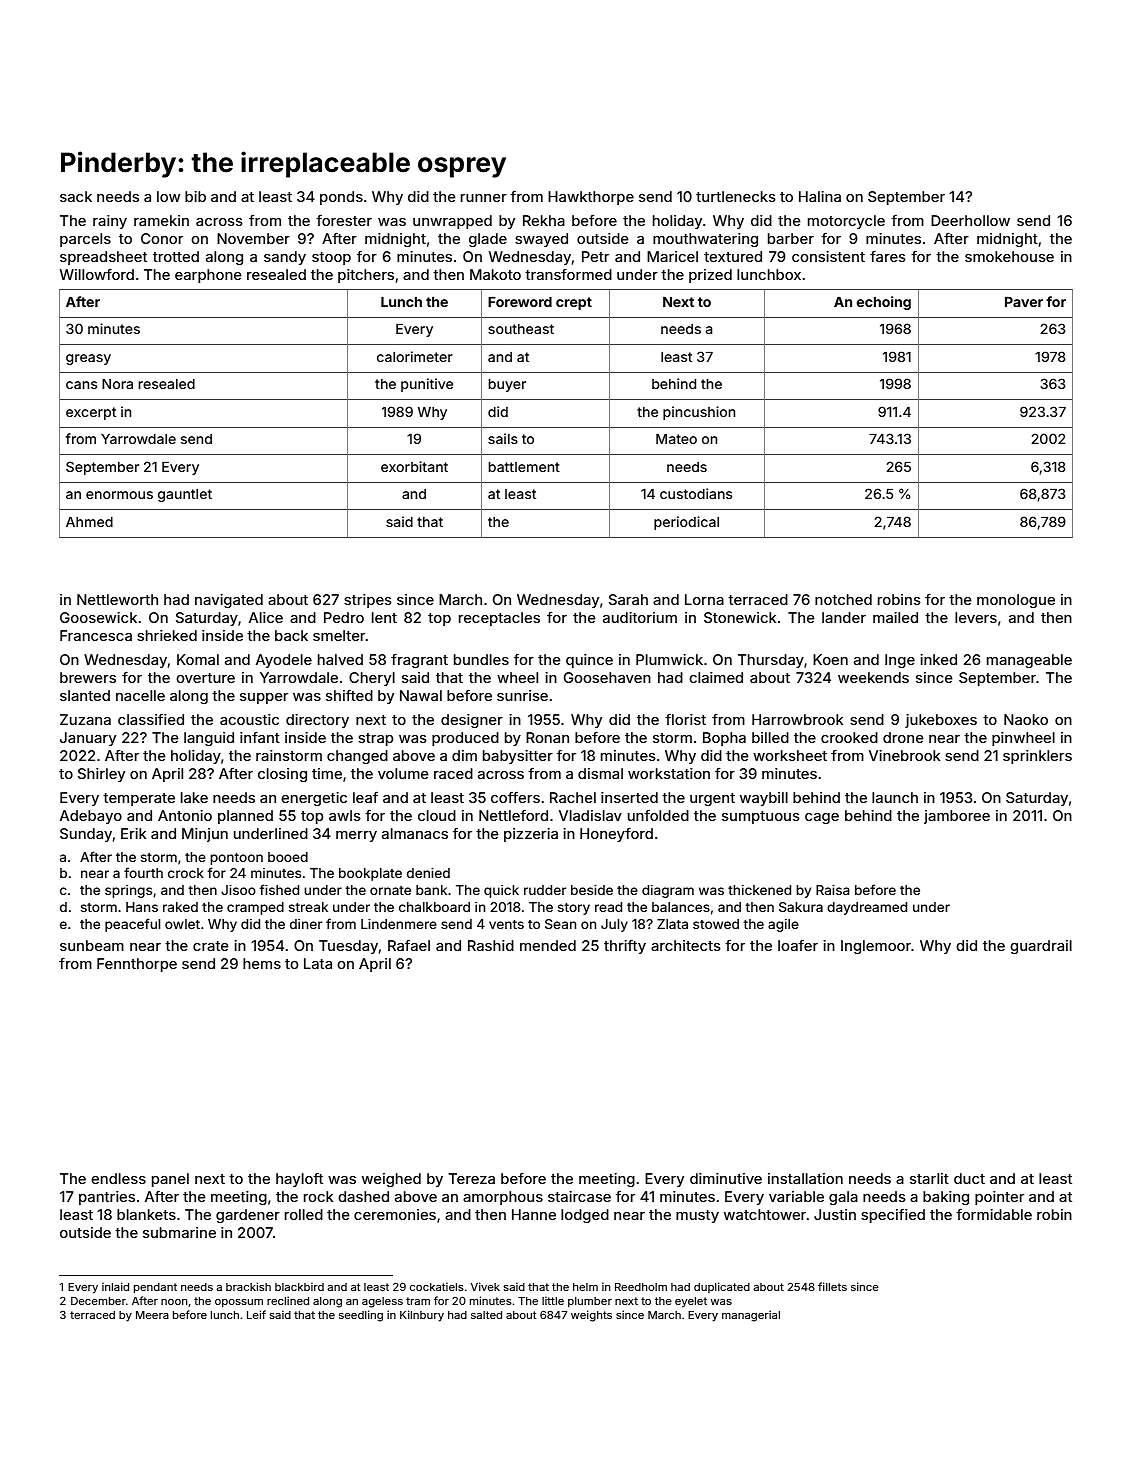 The image size is (1132, 1464). Describe the element at coordinates (592, 890) in the page. I see `beside` at that location.
